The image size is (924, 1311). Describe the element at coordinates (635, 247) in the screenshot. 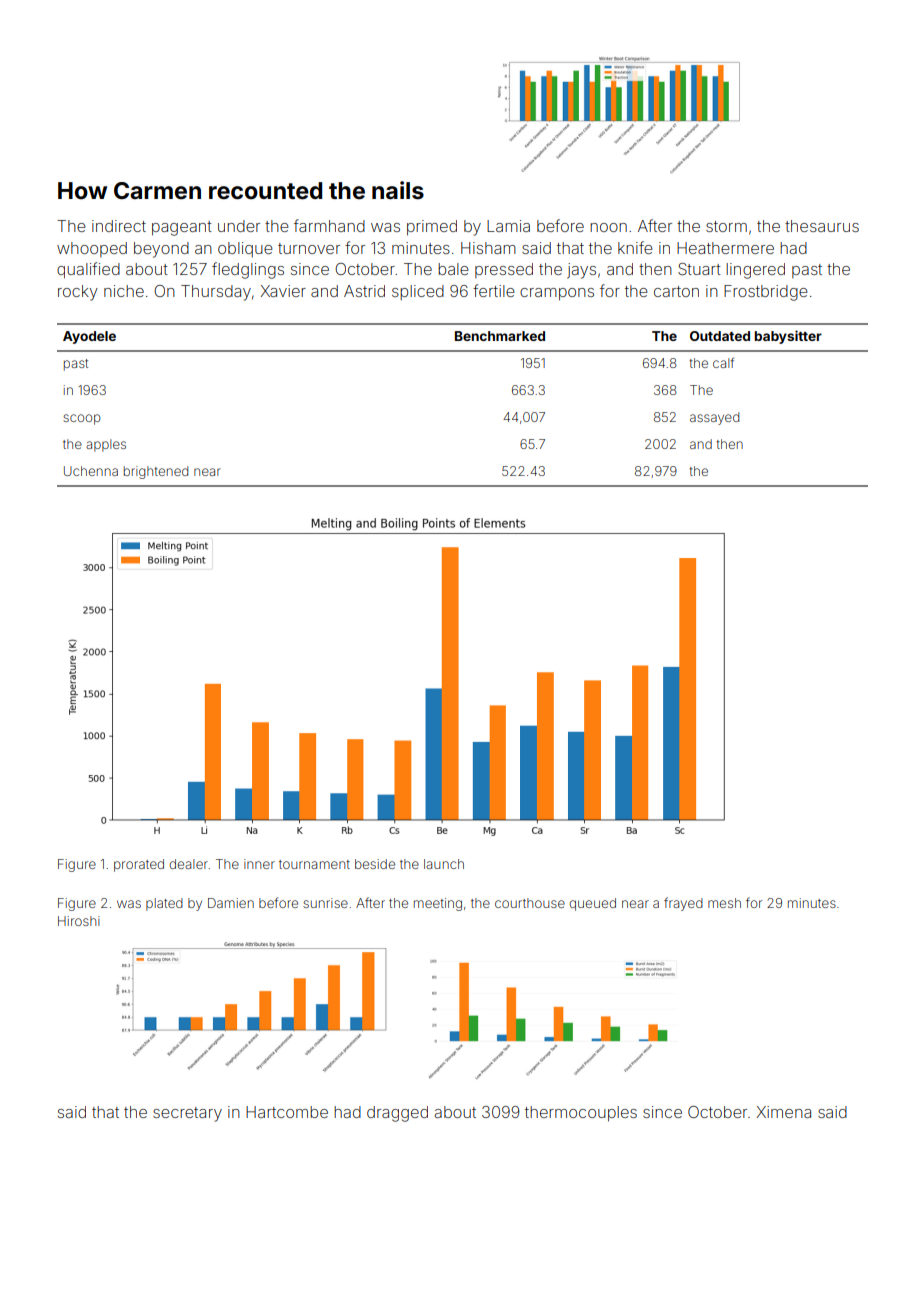

I see `knife` at that location.
